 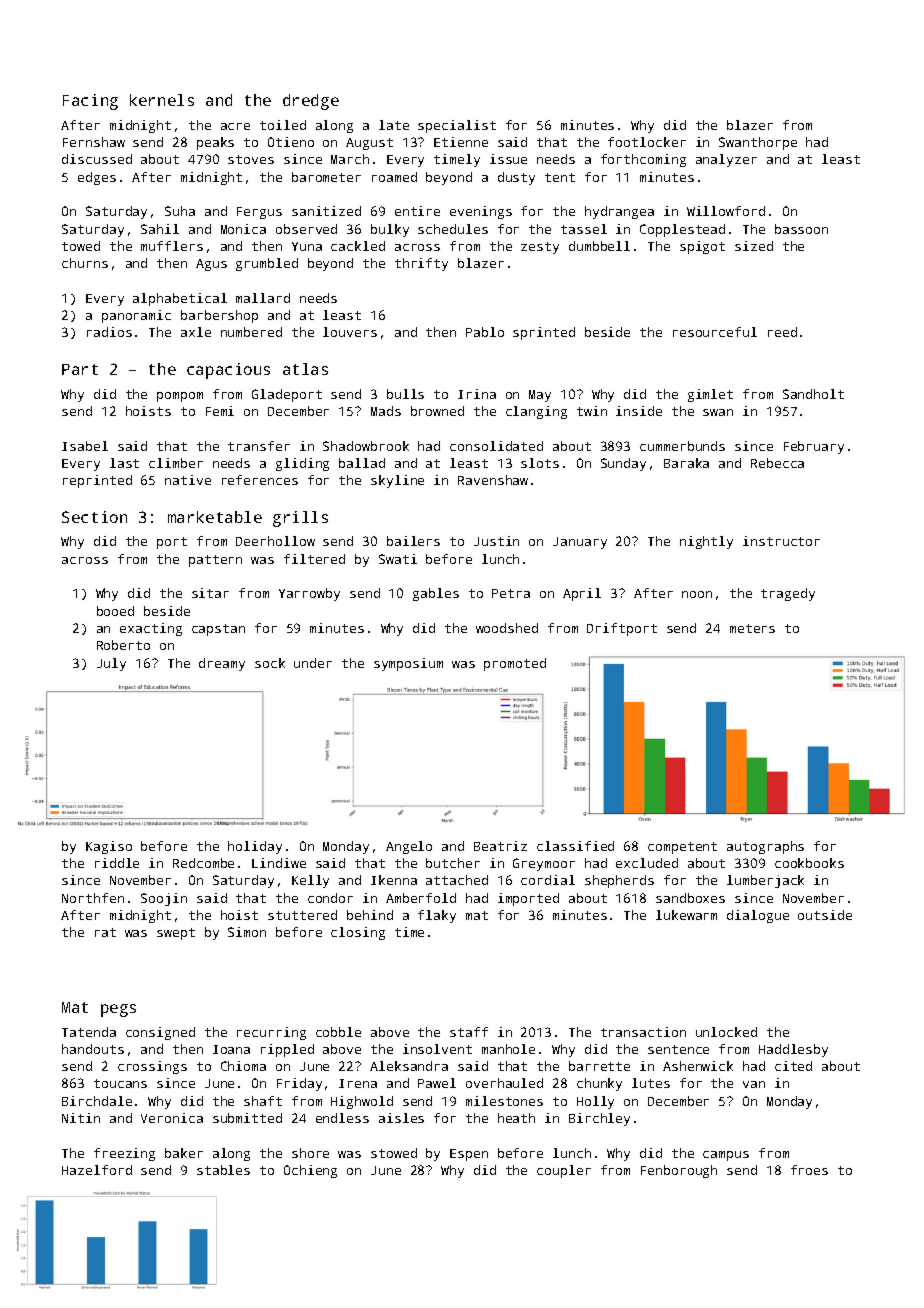 What do you see at coordinates (162, 100) in the document?
I see `kernels` at bounding box center [162, 100].
